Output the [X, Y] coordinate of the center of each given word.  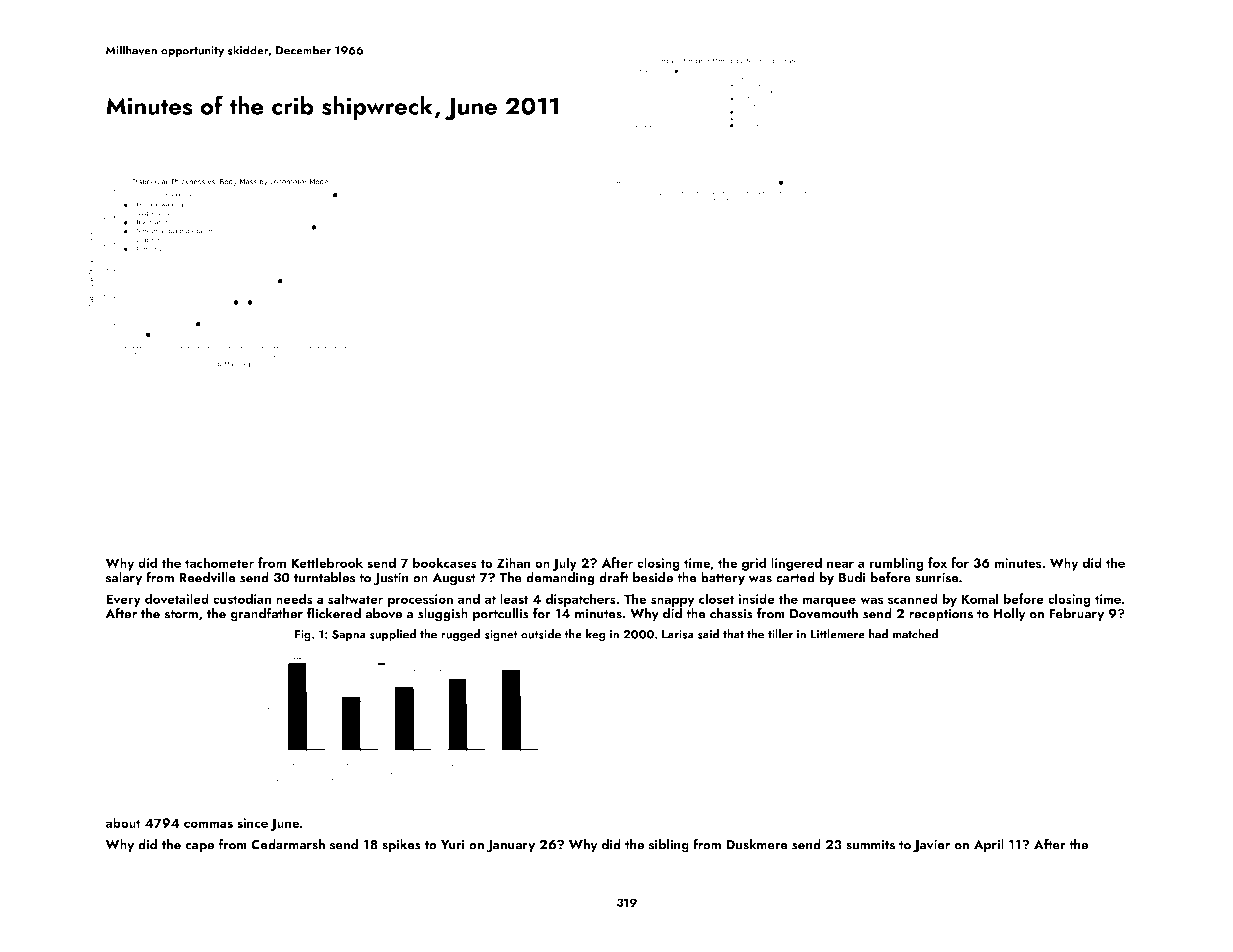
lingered [796, 564]
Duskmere [757, 844]
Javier [931, 846]
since [252, 823]
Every [123, 600]
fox [937, 562]
